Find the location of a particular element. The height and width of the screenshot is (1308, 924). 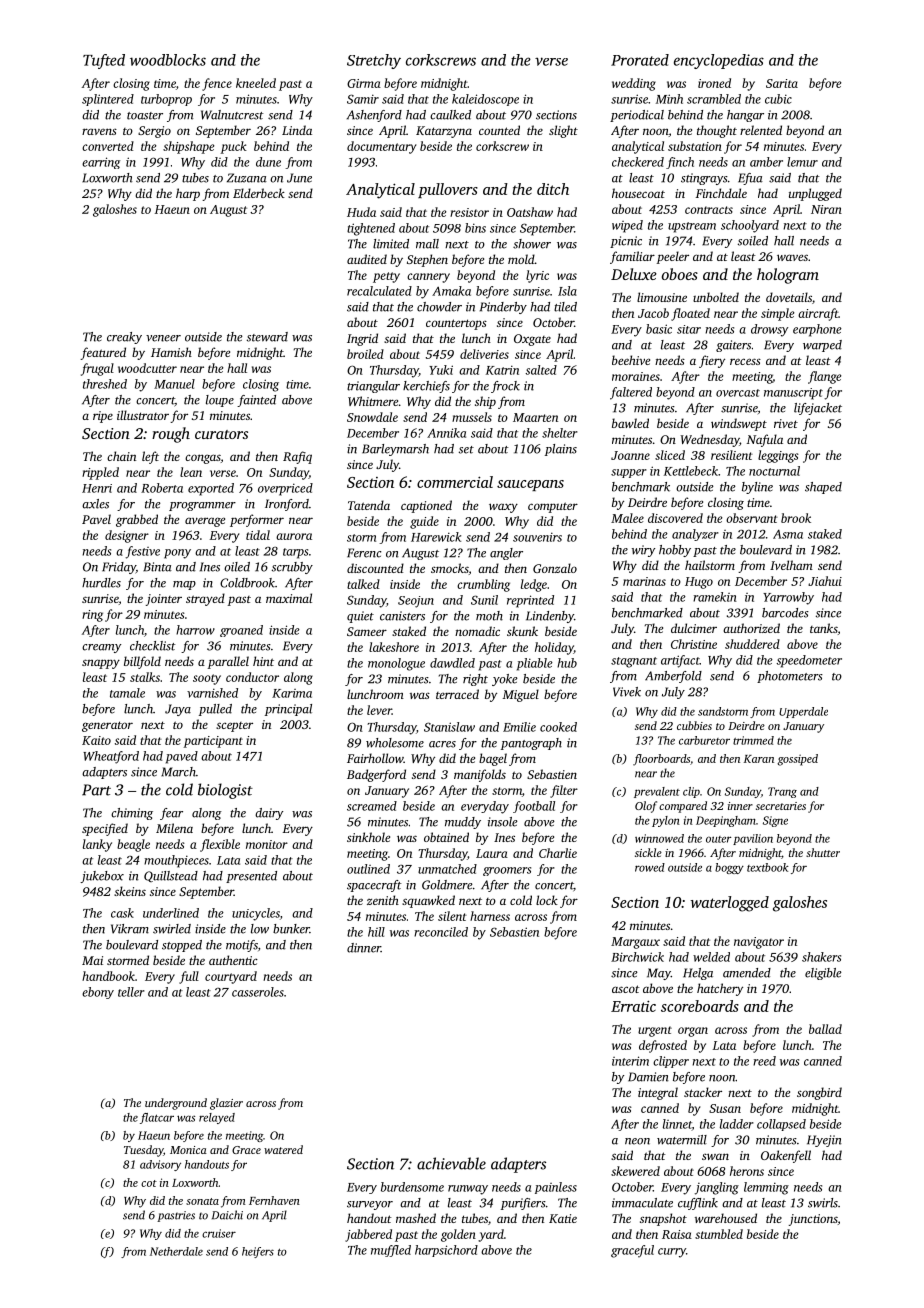

heifers is located at coordinates (258, 1252).
